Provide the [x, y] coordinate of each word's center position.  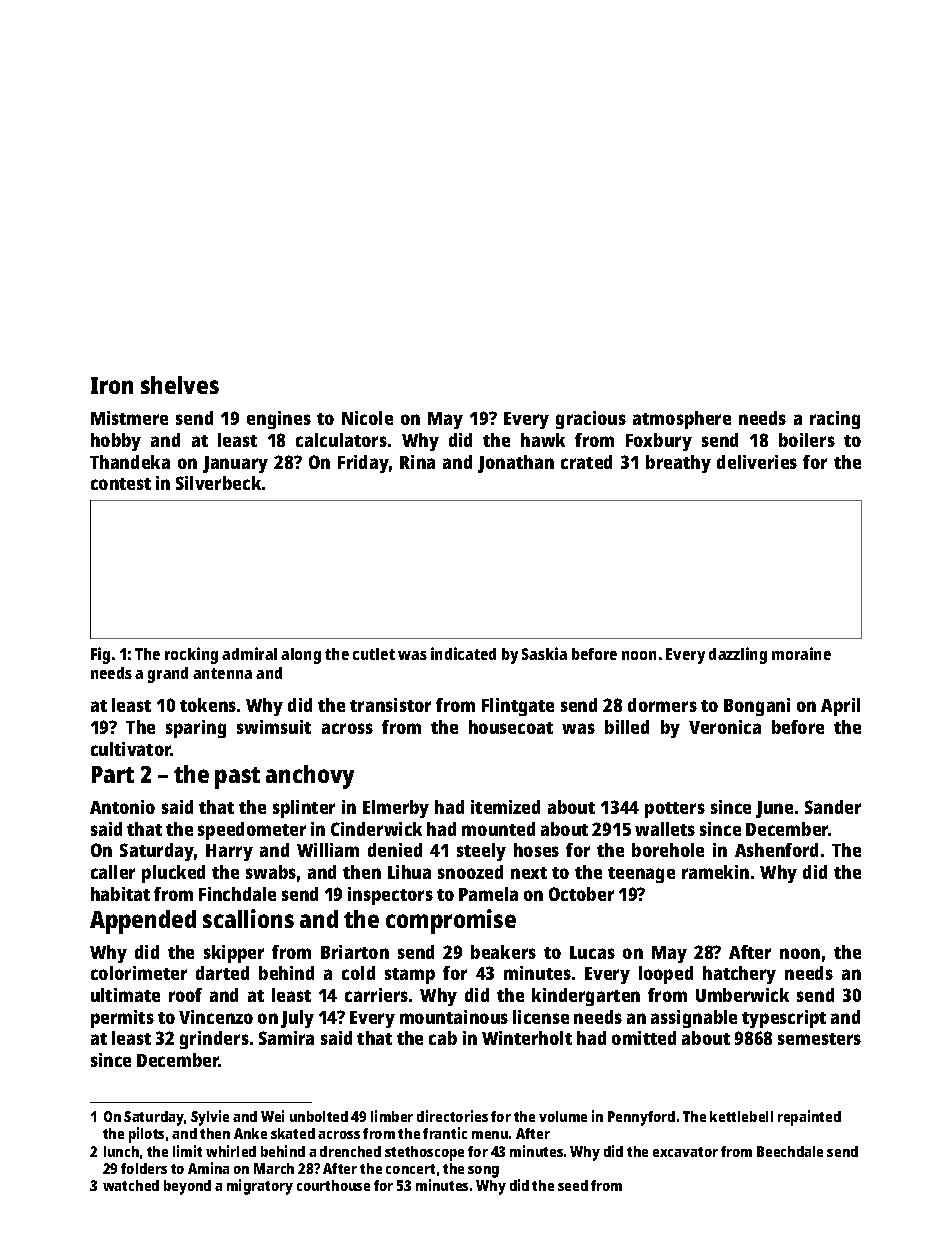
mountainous [454, 1017]
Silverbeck [218, 483]
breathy [678, 464]
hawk [543, 440]
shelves [180, 385]
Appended [143, 922]
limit [187, 1151]
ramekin [715, 872]
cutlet [374, 654]
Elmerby [396, 809]
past [237, 778]
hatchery [739, 975]
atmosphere [682, 420]
